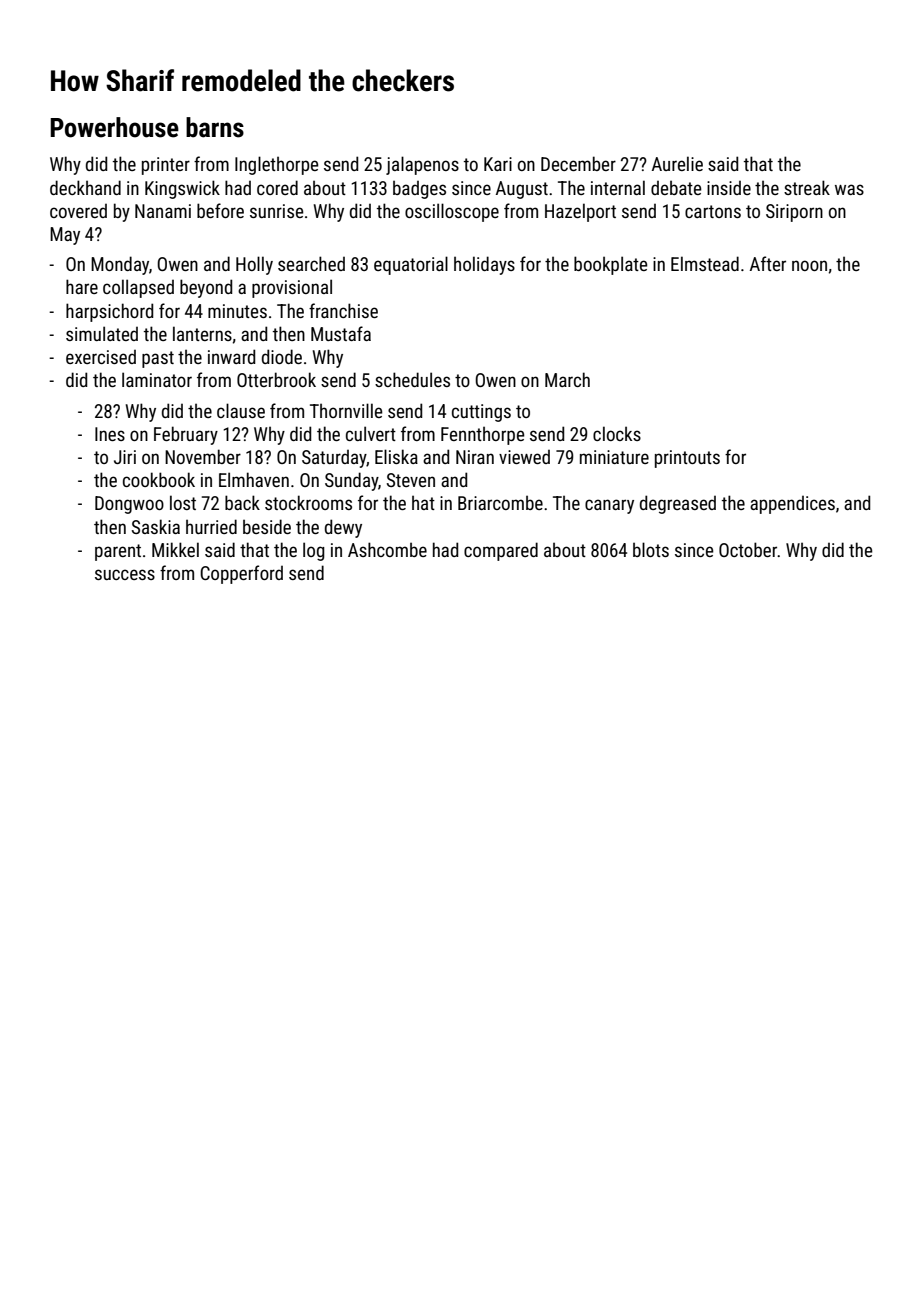 The height and width of the document is (1308, 924). I want to click on laminator, so click(157, 379).
